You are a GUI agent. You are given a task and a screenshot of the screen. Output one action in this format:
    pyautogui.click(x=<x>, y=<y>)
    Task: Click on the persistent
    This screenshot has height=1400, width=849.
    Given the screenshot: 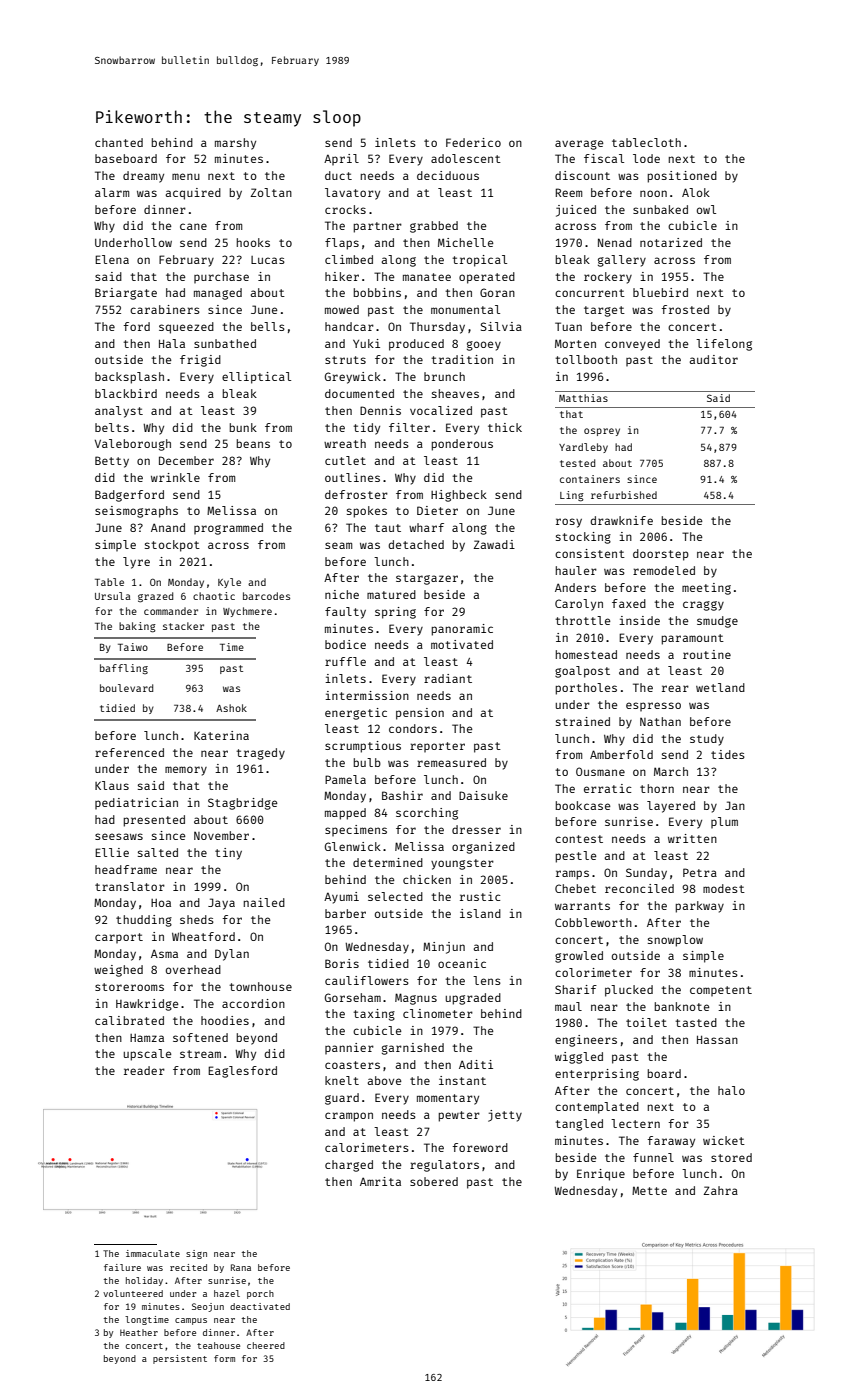 What is the action you would take?
    pyautogui.click(x=180, y=1359)
